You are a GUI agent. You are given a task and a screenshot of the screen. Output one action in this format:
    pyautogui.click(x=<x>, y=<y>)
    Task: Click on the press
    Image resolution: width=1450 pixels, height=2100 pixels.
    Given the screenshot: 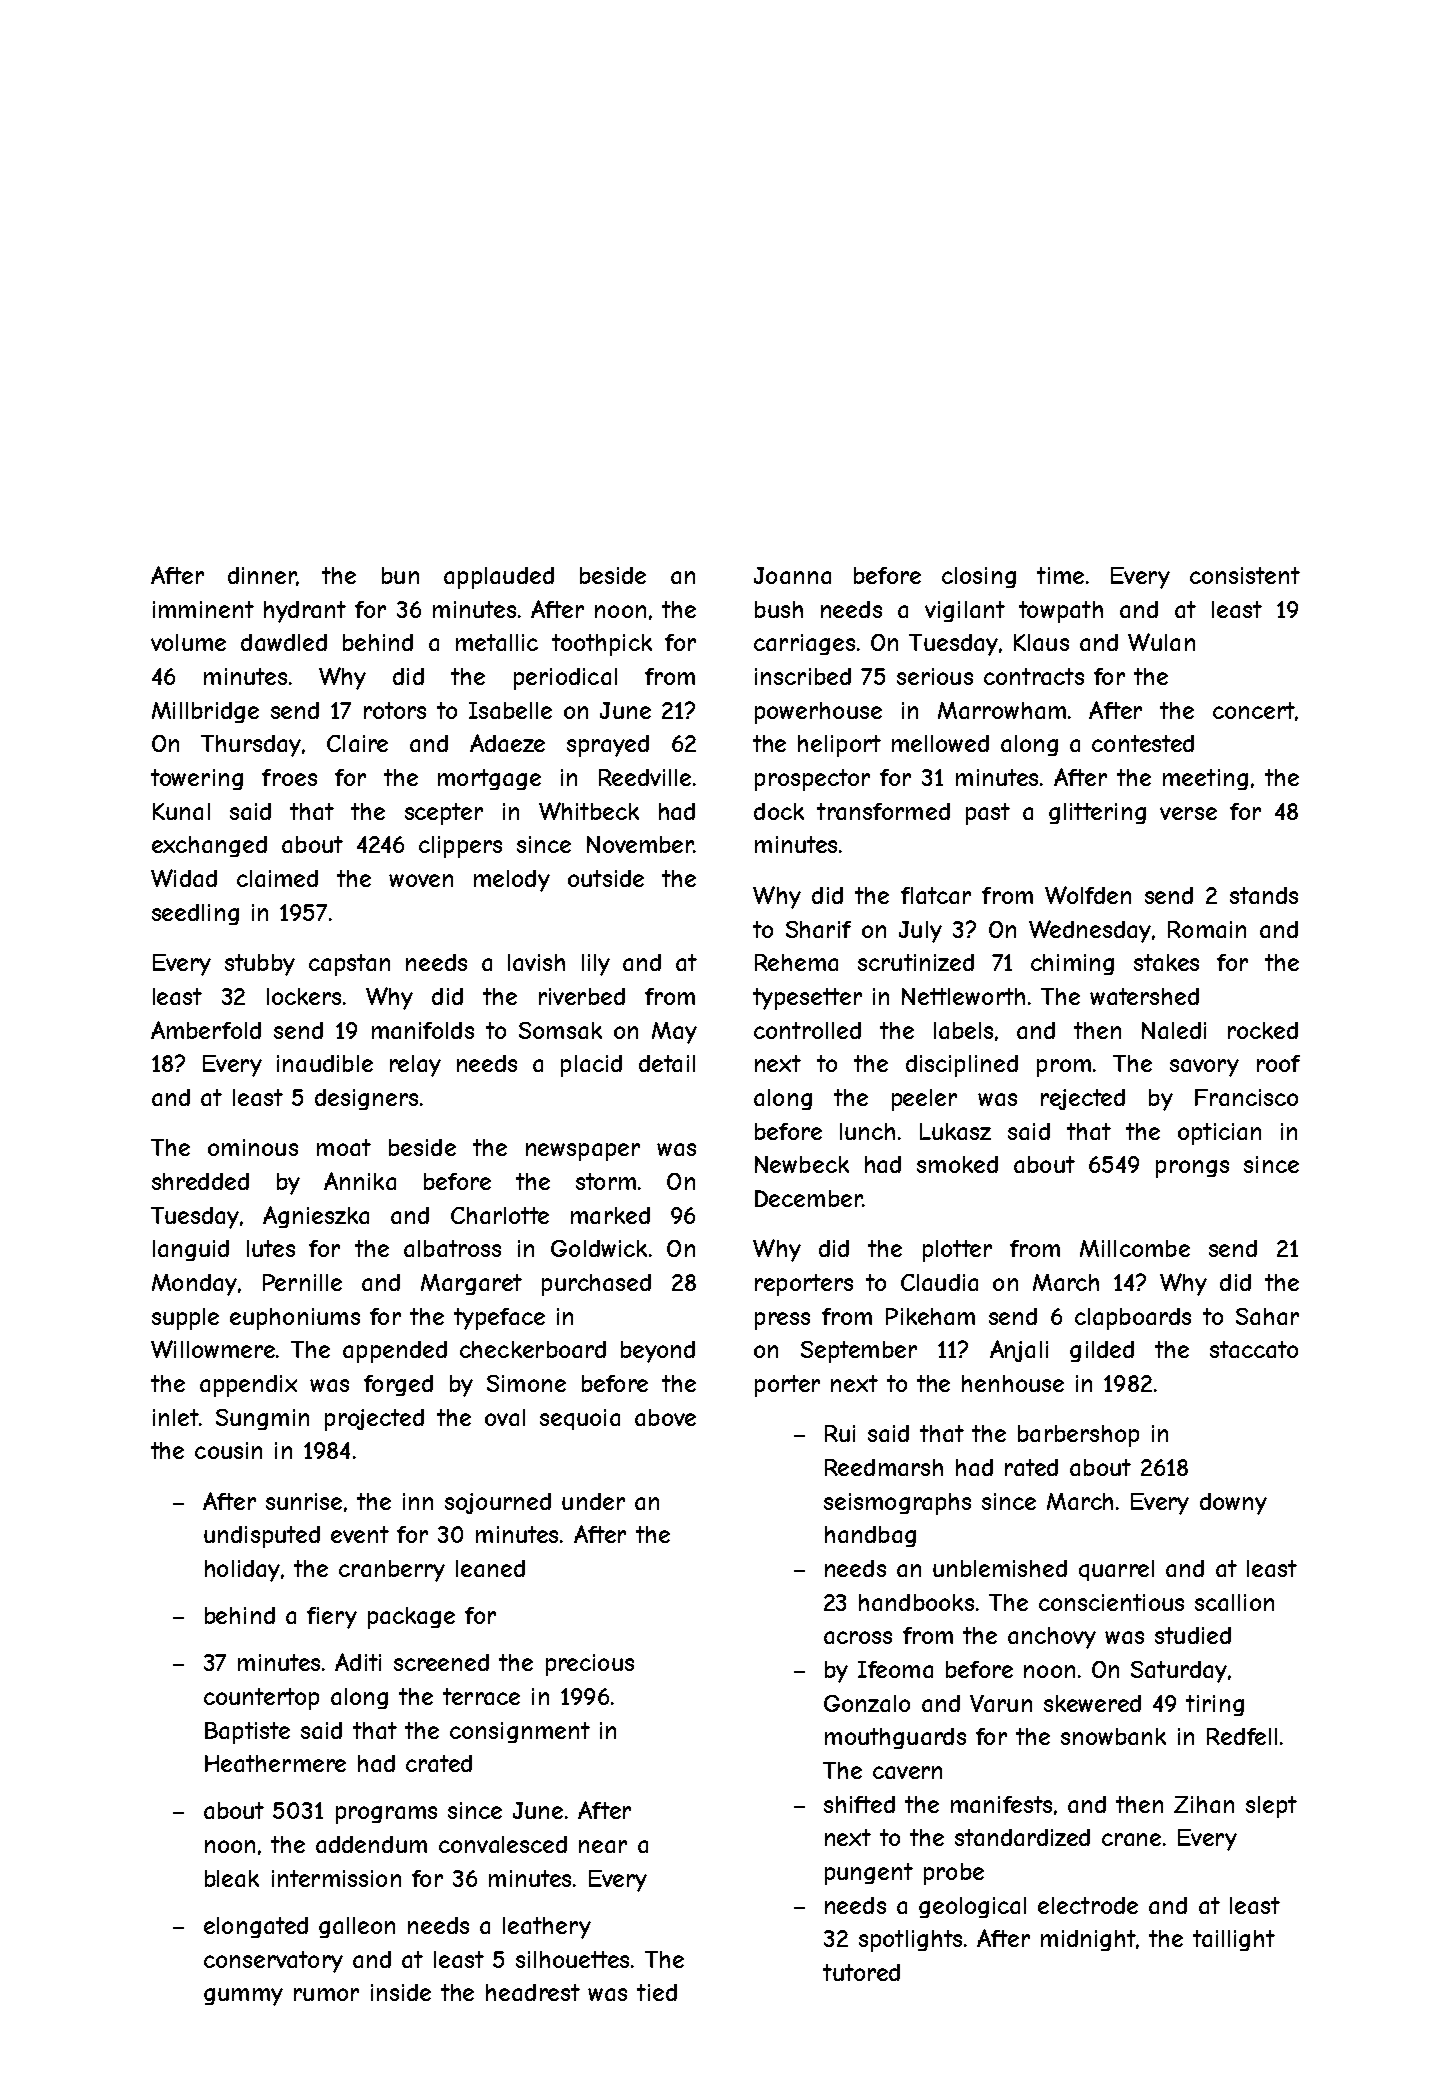 What is the action you would take?
    pyautogui.click(x=782, y=1321)
